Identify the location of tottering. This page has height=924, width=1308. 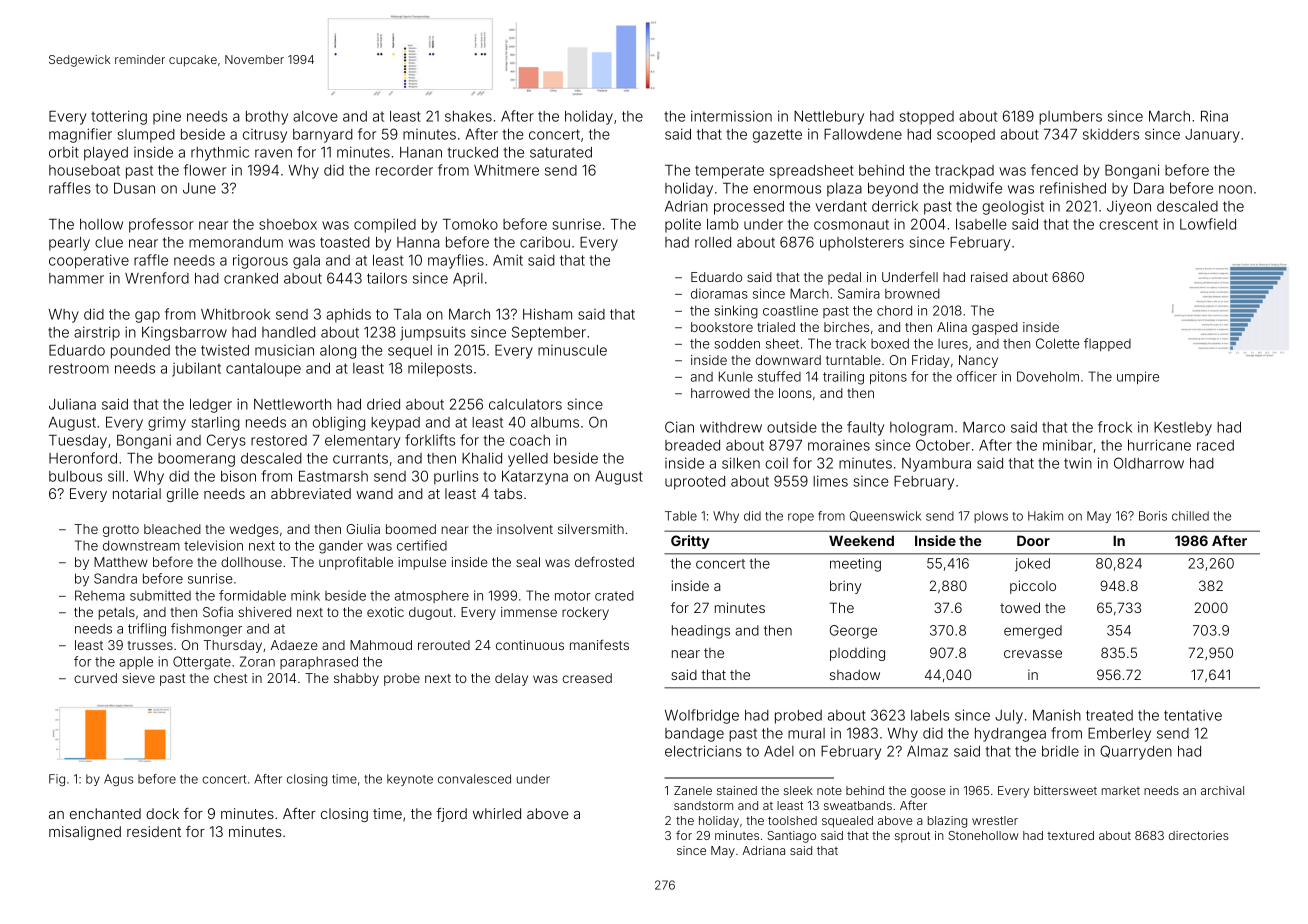
(119, 117).
